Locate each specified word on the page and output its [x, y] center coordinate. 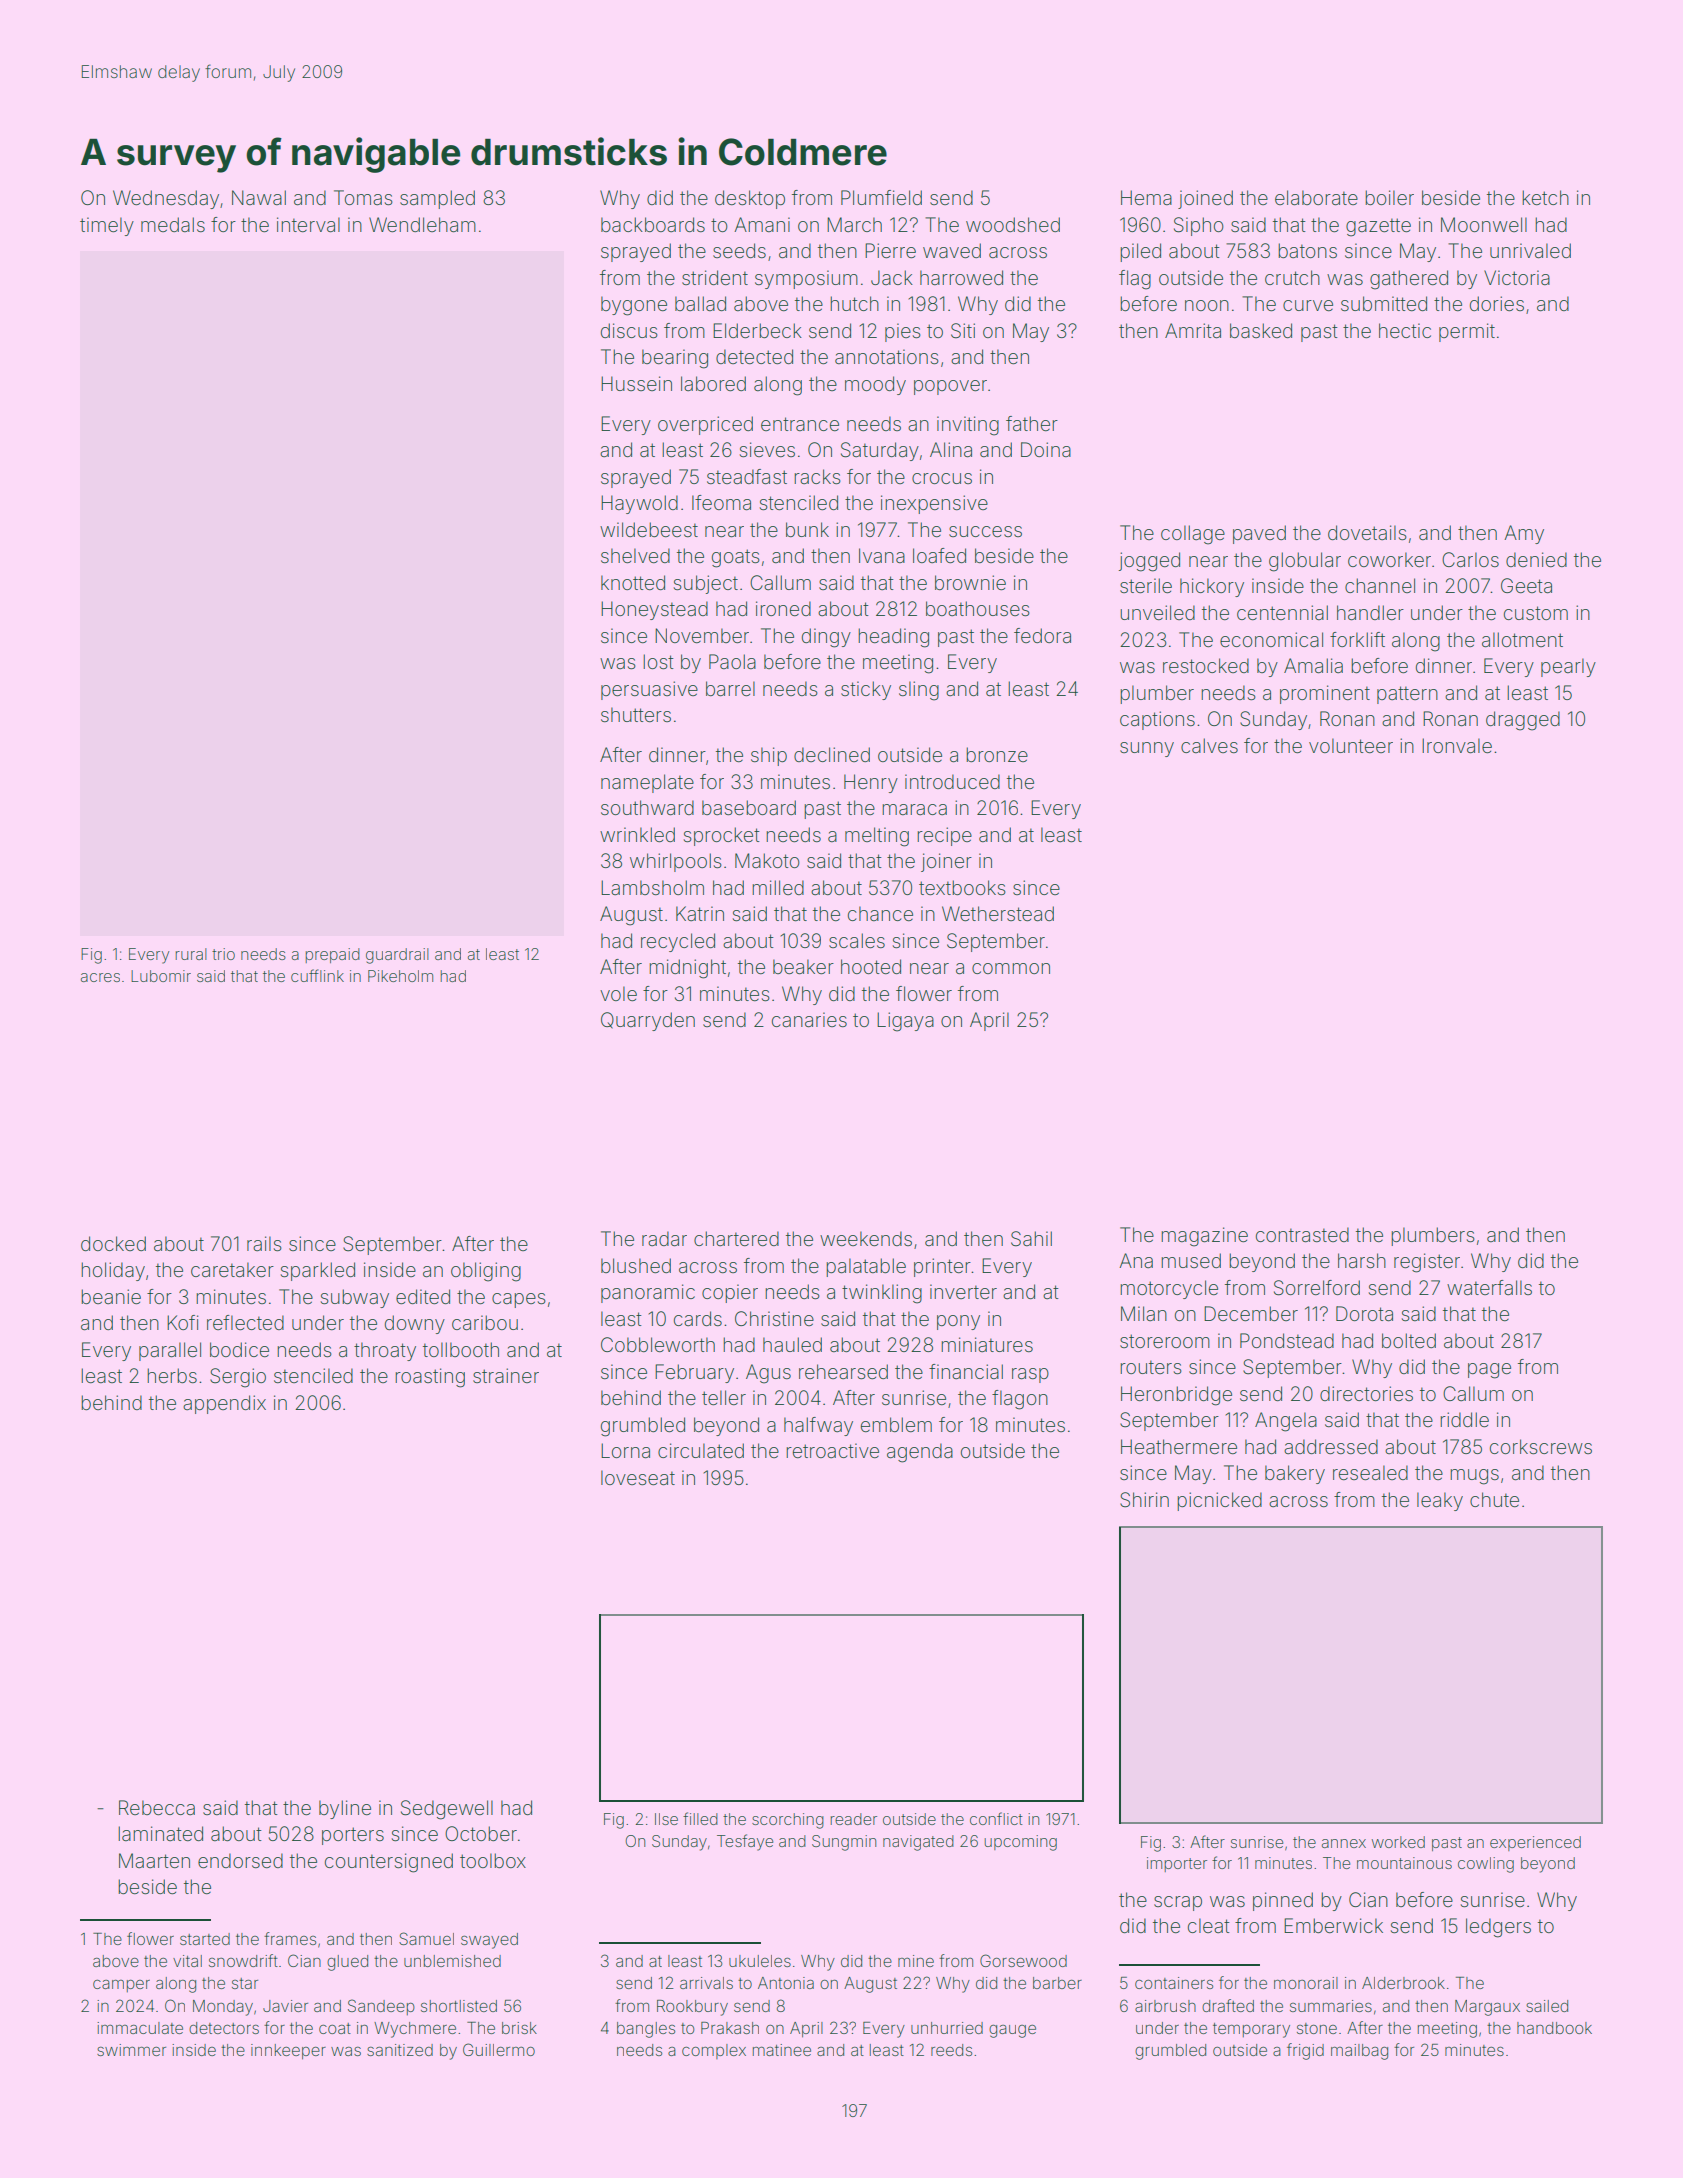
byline [345, 1809]
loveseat [638, 1477]
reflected [245, 1322]
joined [1205, 199]
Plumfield [881, 197]
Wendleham [422, 224]
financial [966, 1371]
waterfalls [1489, 1287]
